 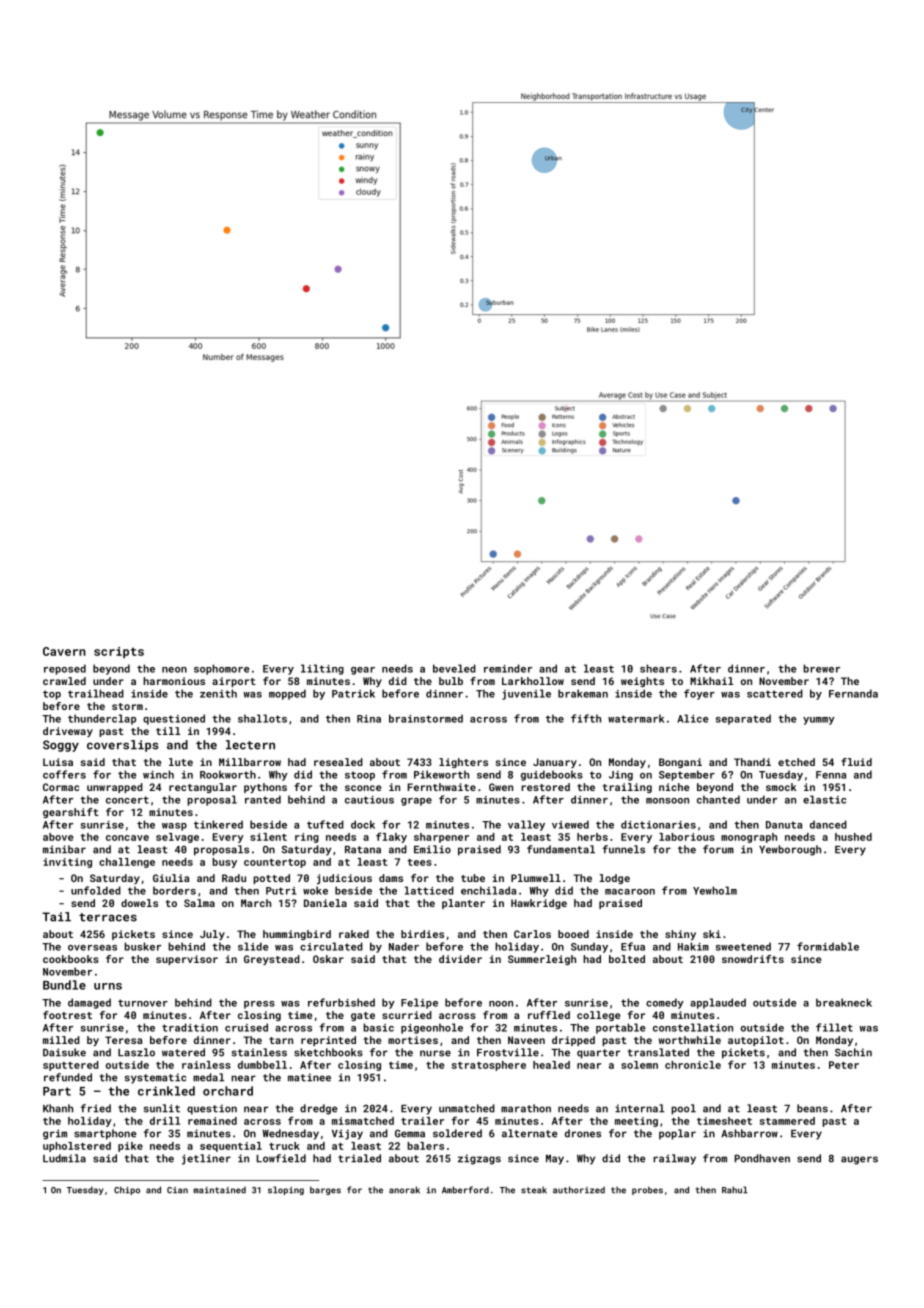 I want to click on Yewborough, so click(x=790, y=850).
